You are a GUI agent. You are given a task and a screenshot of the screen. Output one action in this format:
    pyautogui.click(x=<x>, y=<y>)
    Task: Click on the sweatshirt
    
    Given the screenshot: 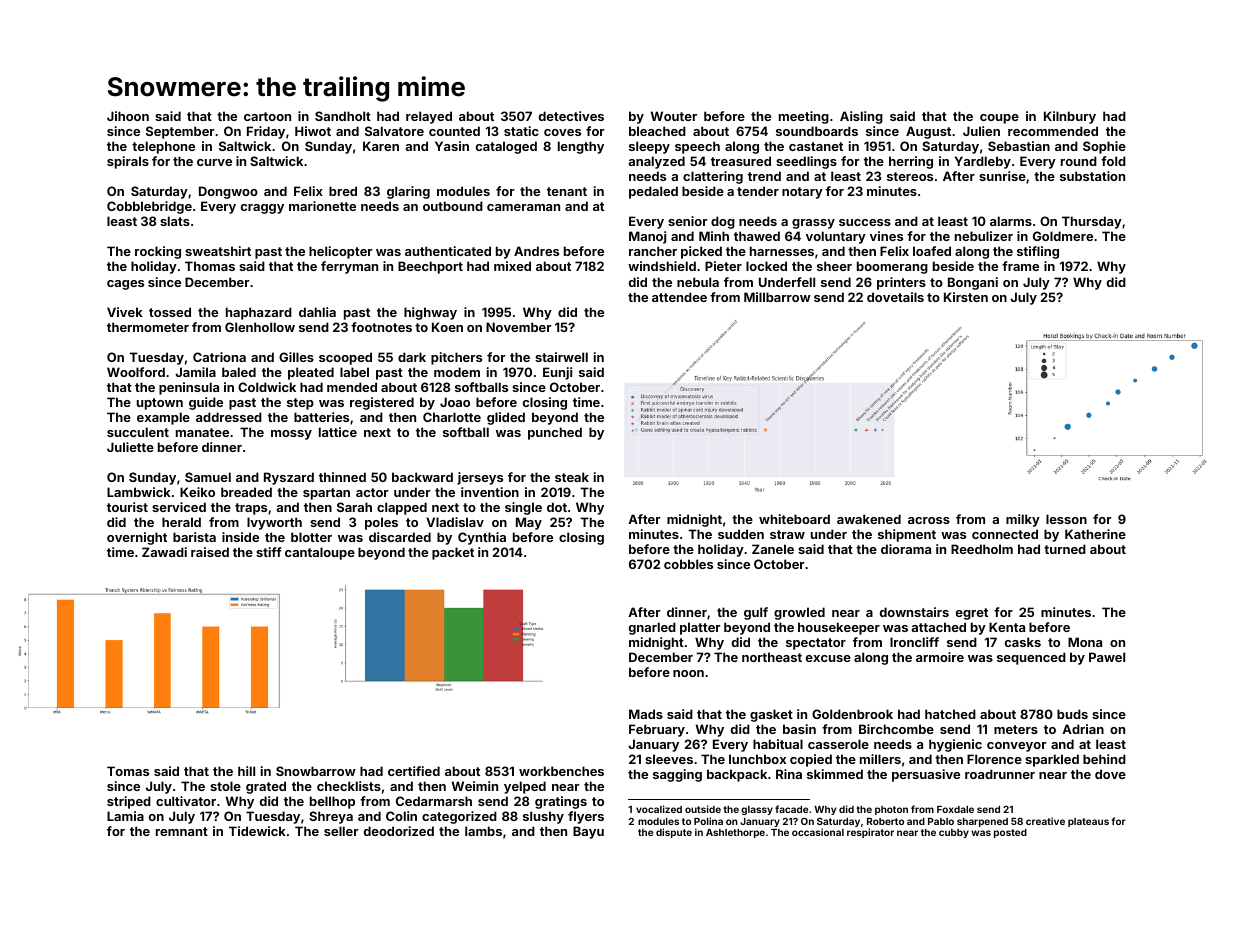 What is the action you would take?
    pyautogui.click(x=218, y=251)
